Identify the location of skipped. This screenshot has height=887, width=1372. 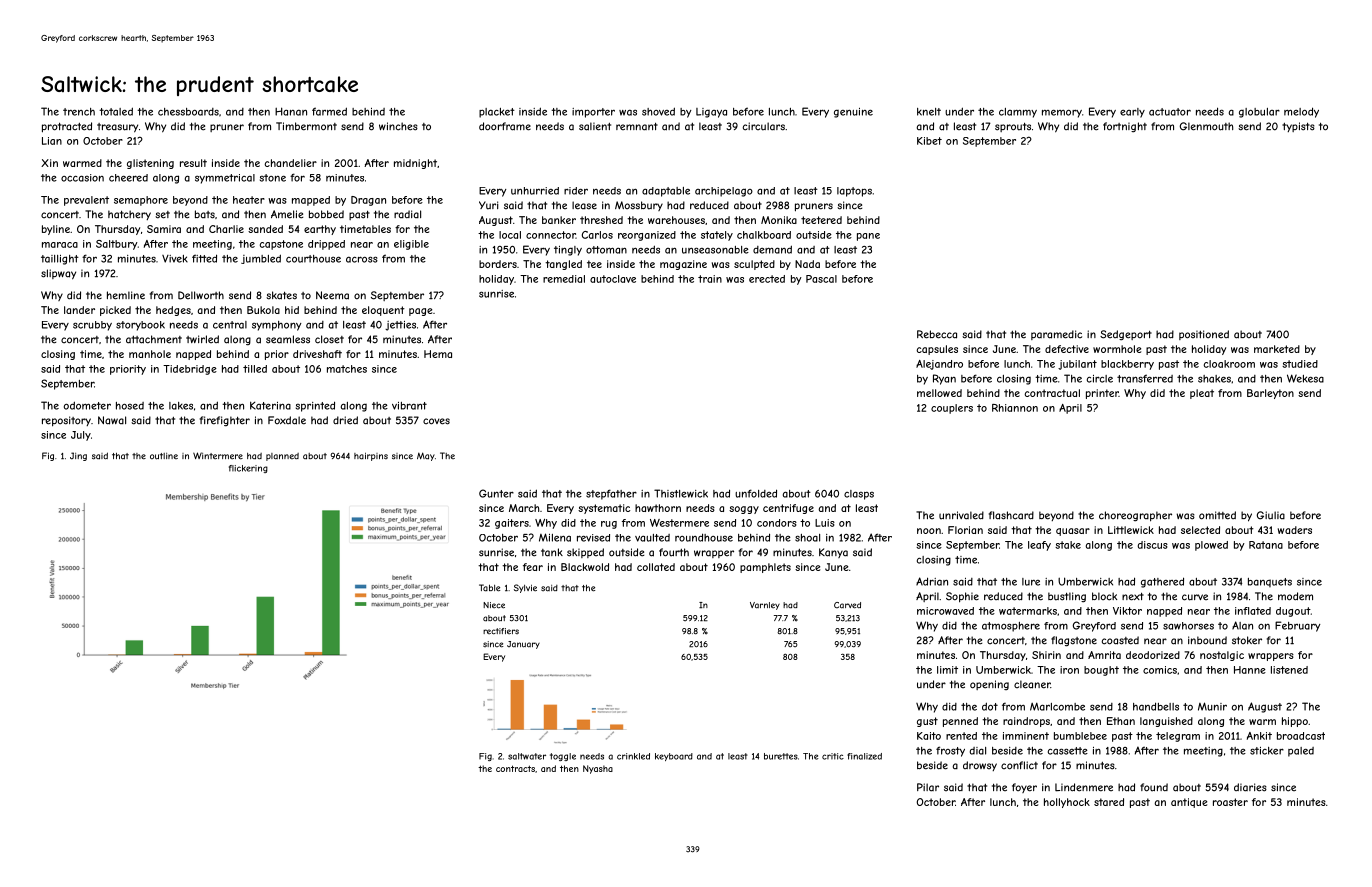
(585, 553).
